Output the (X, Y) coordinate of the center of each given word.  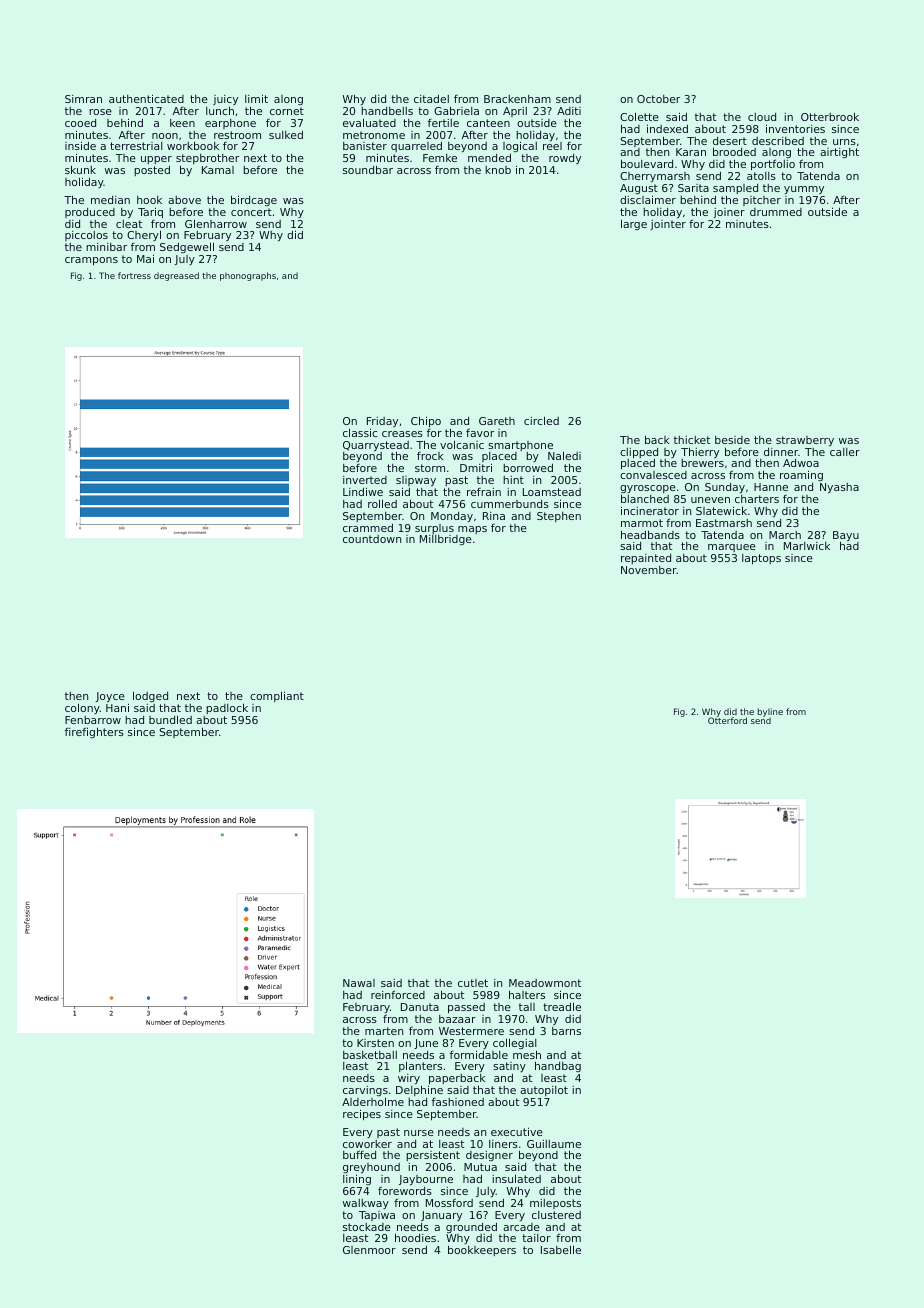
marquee (732, 548)
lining (357, 1180)
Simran (83, 99)
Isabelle (561, 1249)
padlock (227, 708)
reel (552, 146)
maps (472, 530)
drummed (776, 212)
